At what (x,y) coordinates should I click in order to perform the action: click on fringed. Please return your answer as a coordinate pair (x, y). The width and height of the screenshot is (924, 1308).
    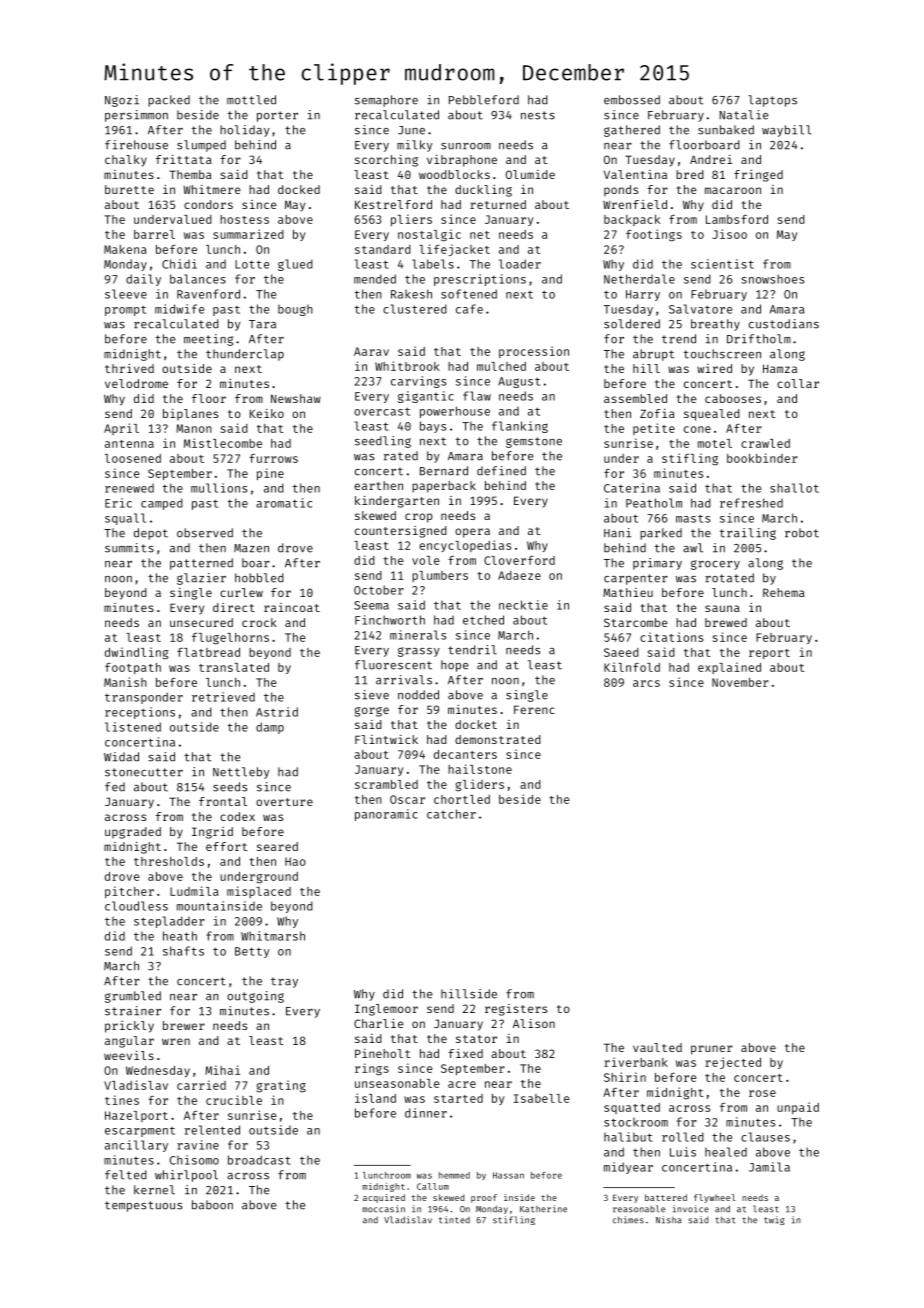
    Looking at the image, I should click on (758, 176).
